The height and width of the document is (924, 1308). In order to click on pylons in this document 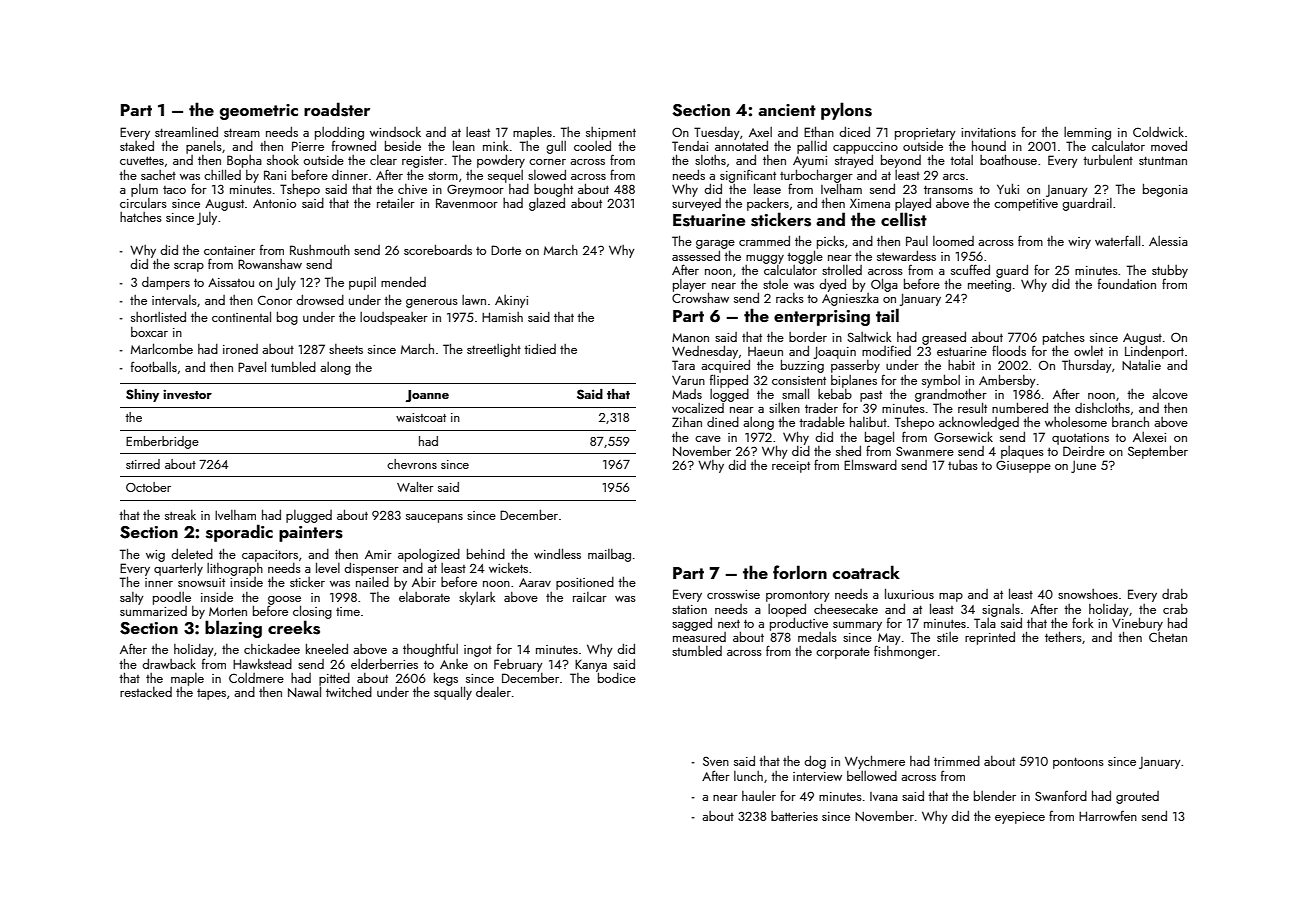, I will do `click(846, 111)`.
